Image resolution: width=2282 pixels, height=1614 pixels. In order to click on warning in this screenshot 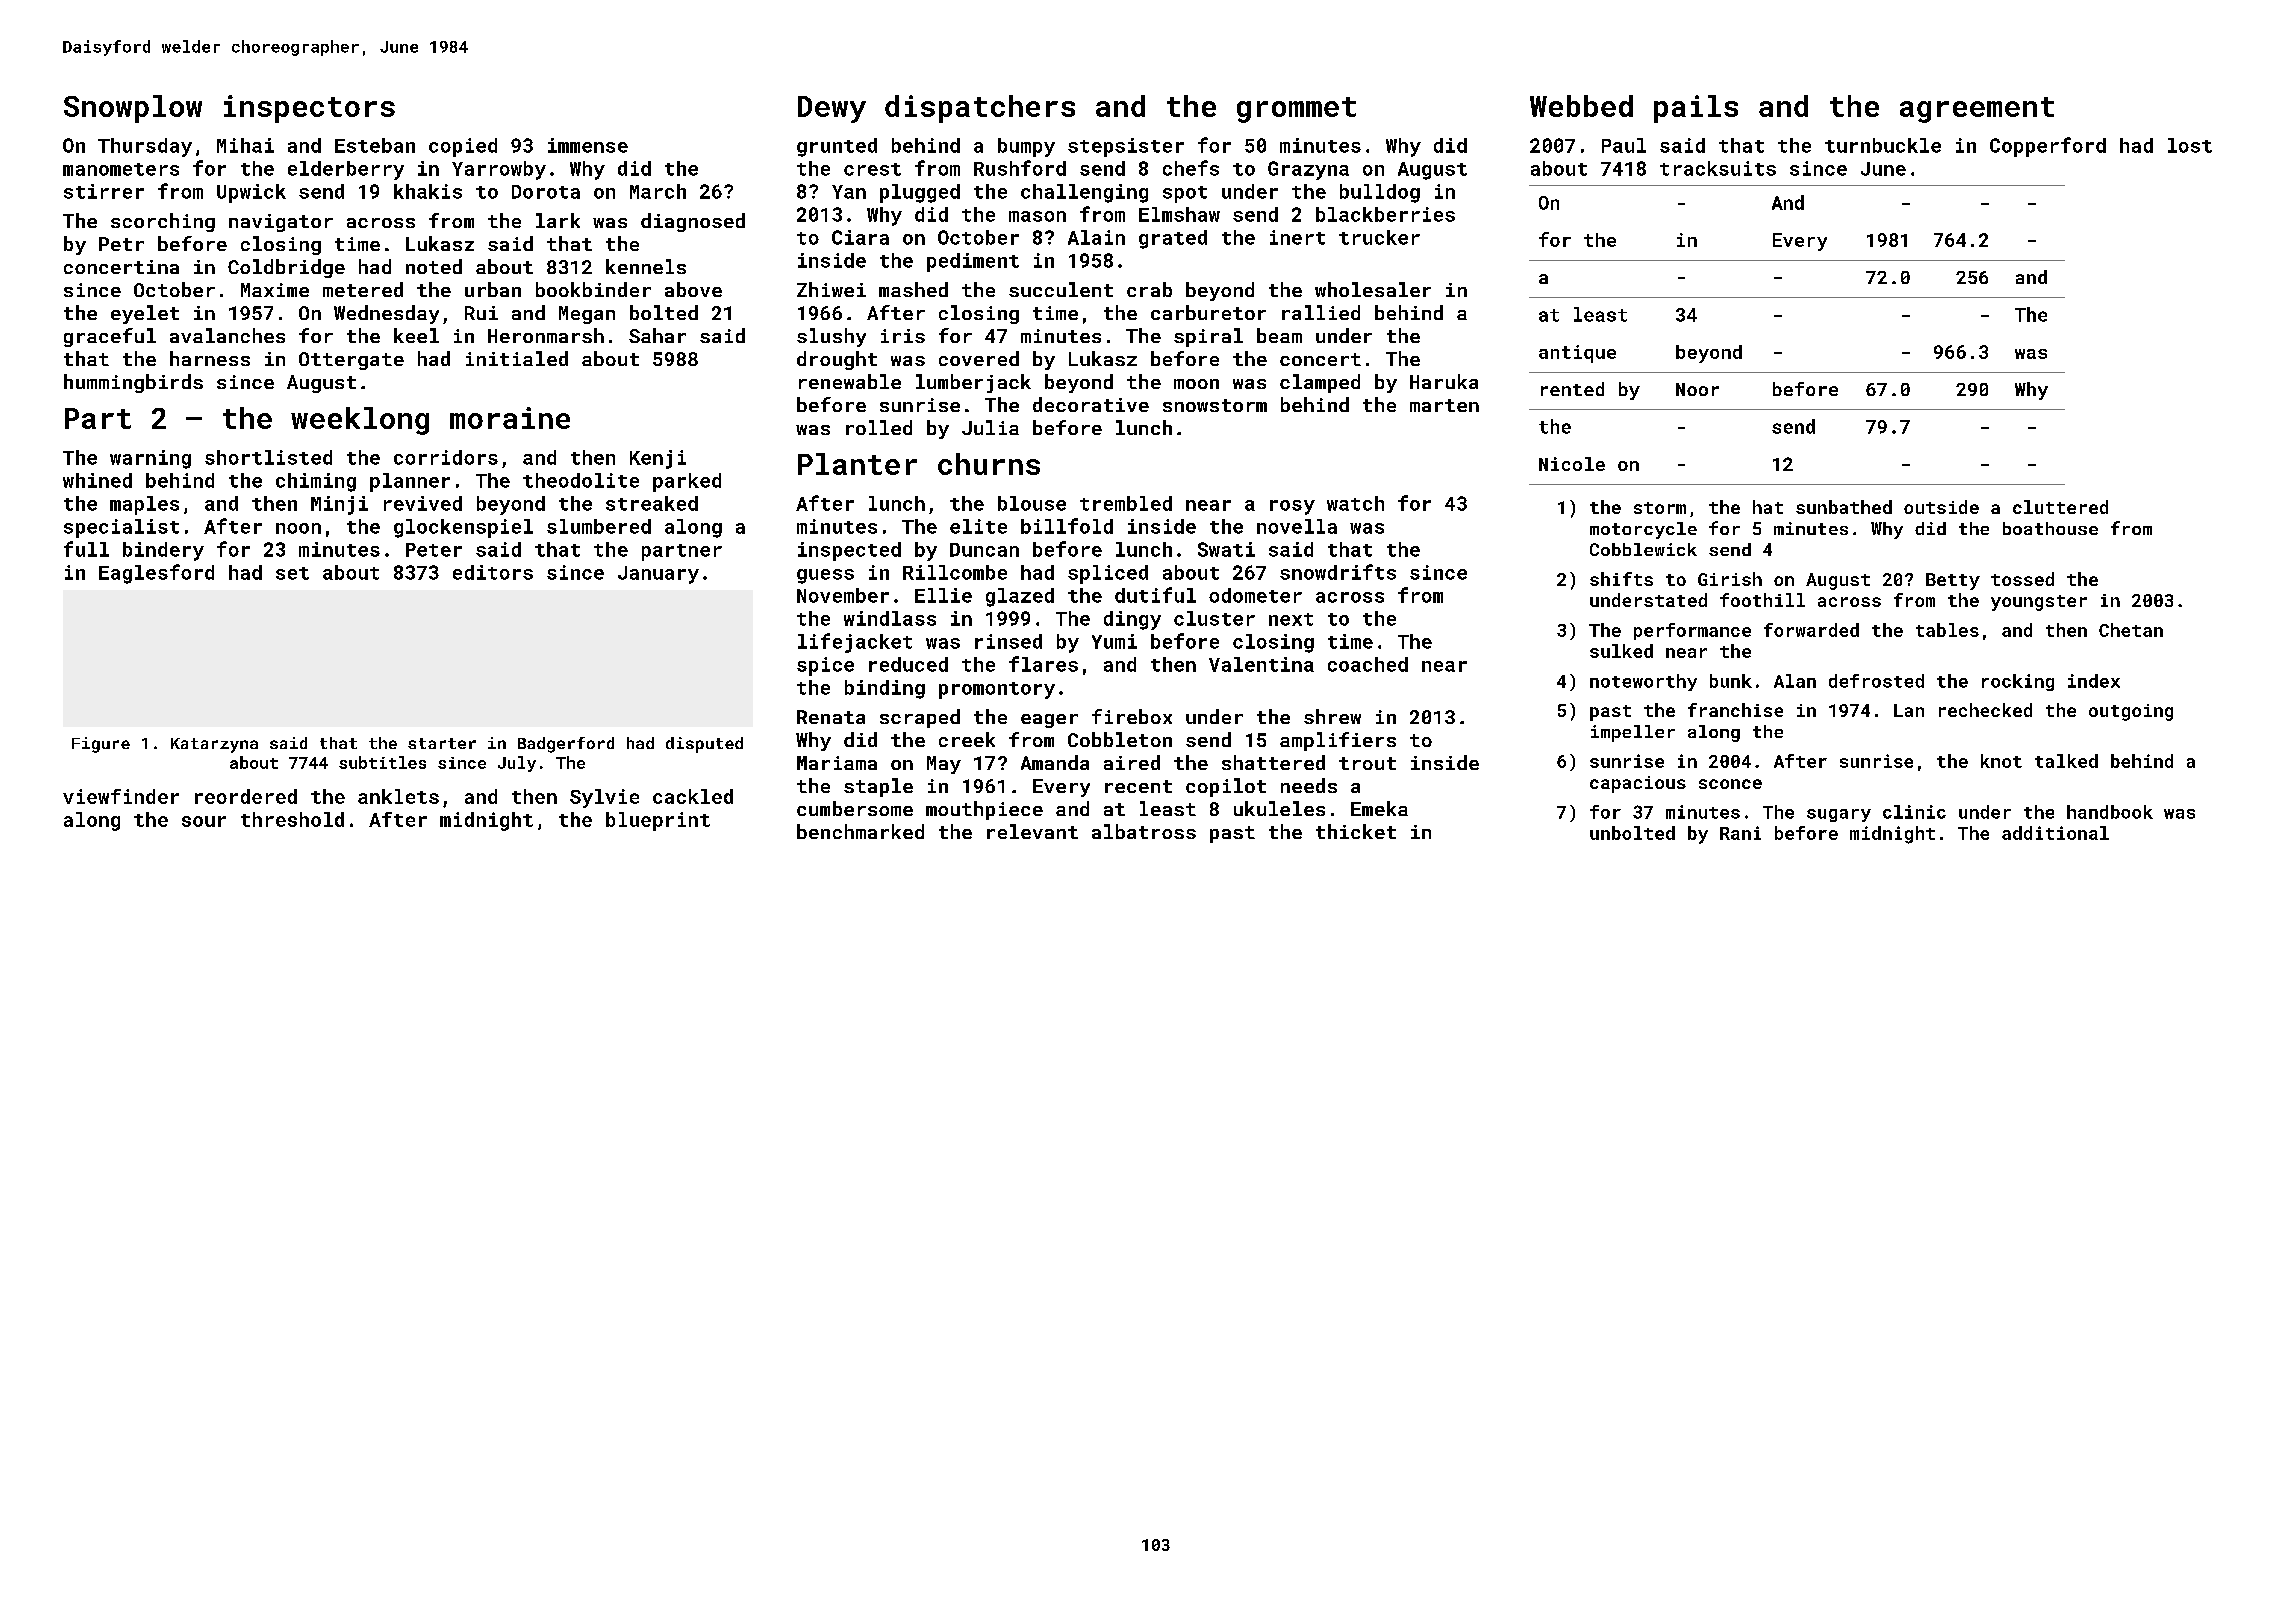, I will do `click(150, 459)`.
